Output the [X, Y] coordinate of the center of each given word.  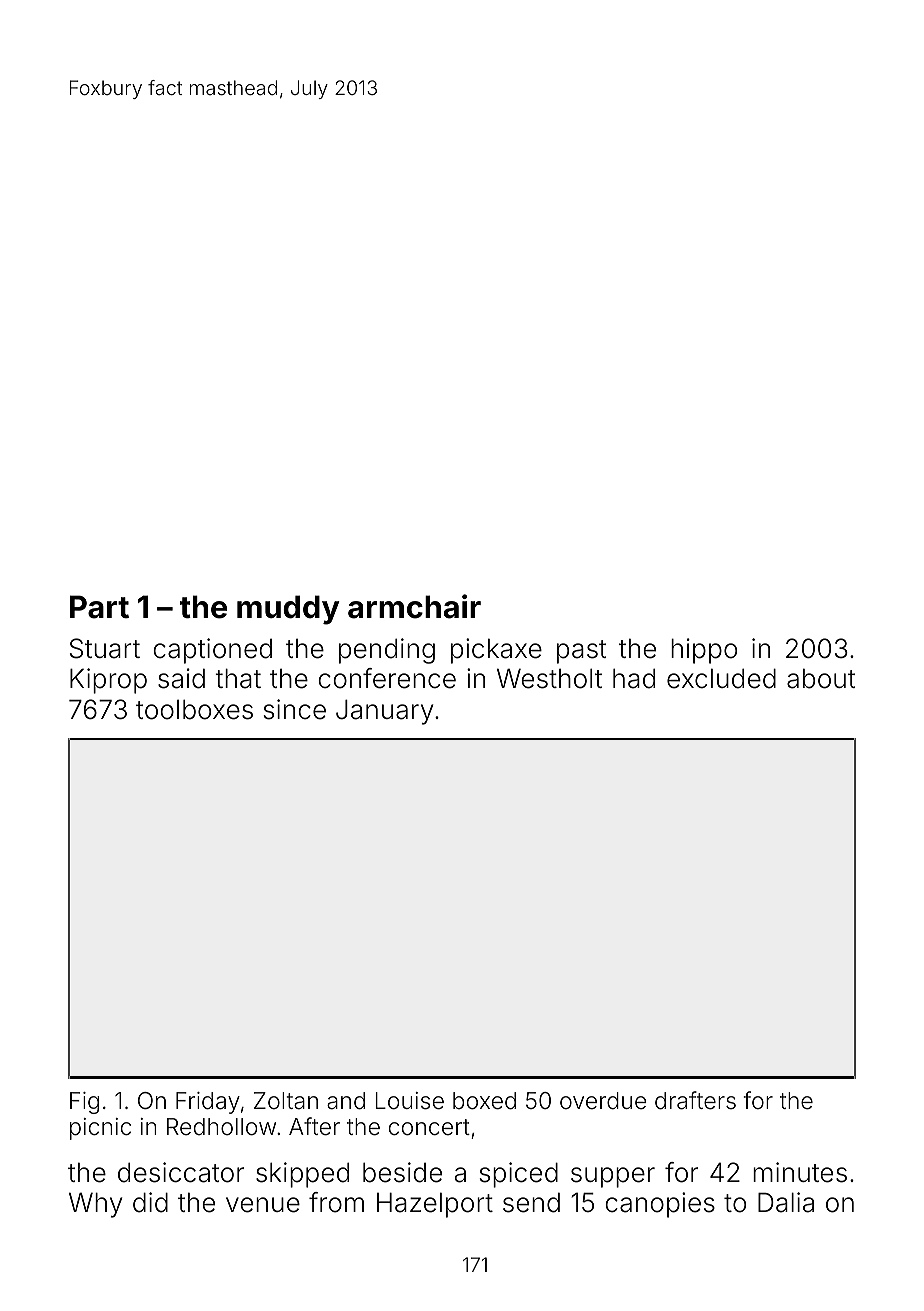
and [346, 1101]
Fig [84, 1103]
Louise [409, 1101]
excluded [721, 679]
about [821, 679]
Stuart [105, 648]
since [295, 709]
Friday [208, 1103]
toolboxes [194, 710]
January [384, 712]
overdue [603, 1100]
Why [95, 1205]
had [634, 679]
